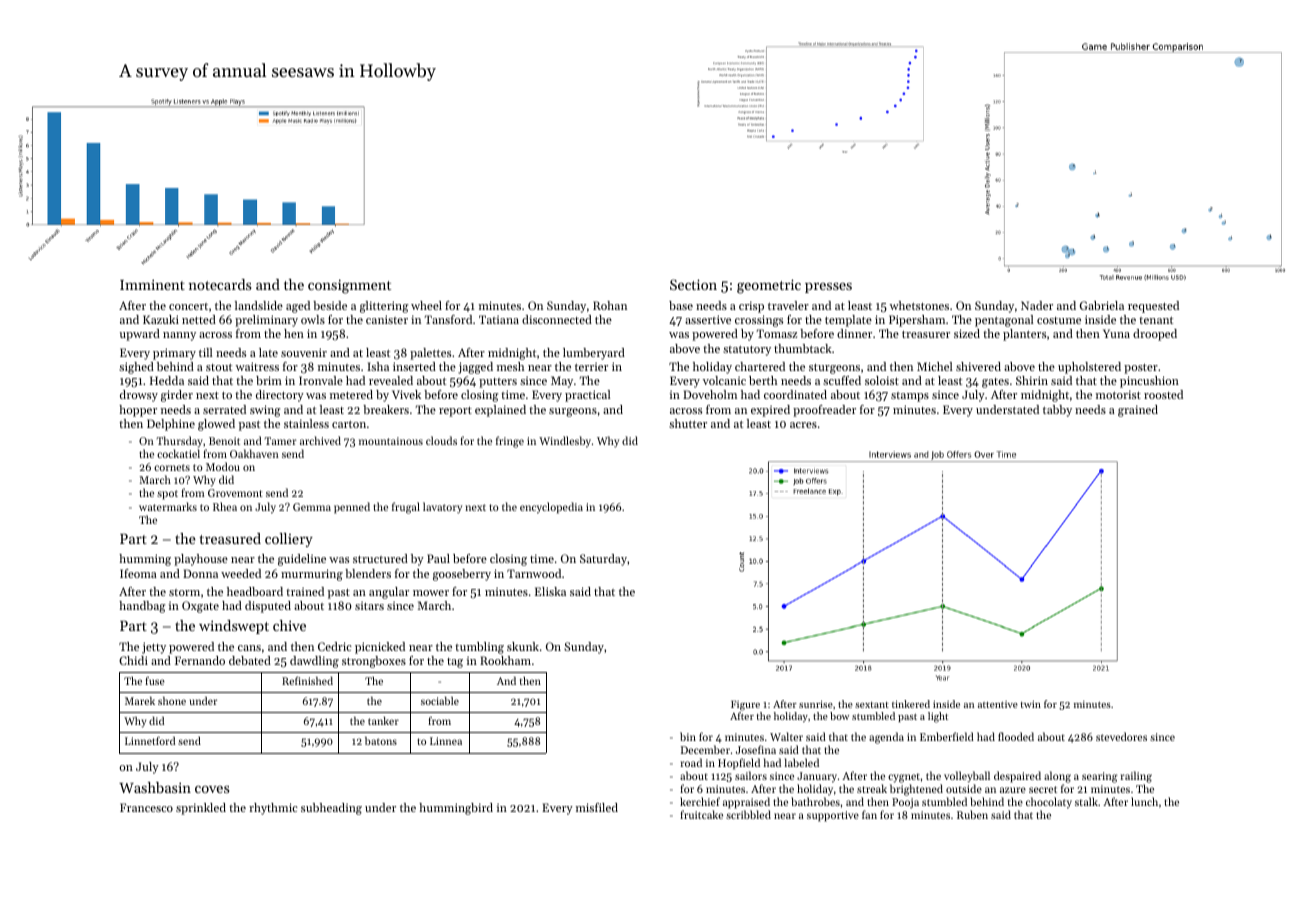  What do you see at coordinates (938, 717) in the page?
I see `light` at bounding box center [938, 717].
